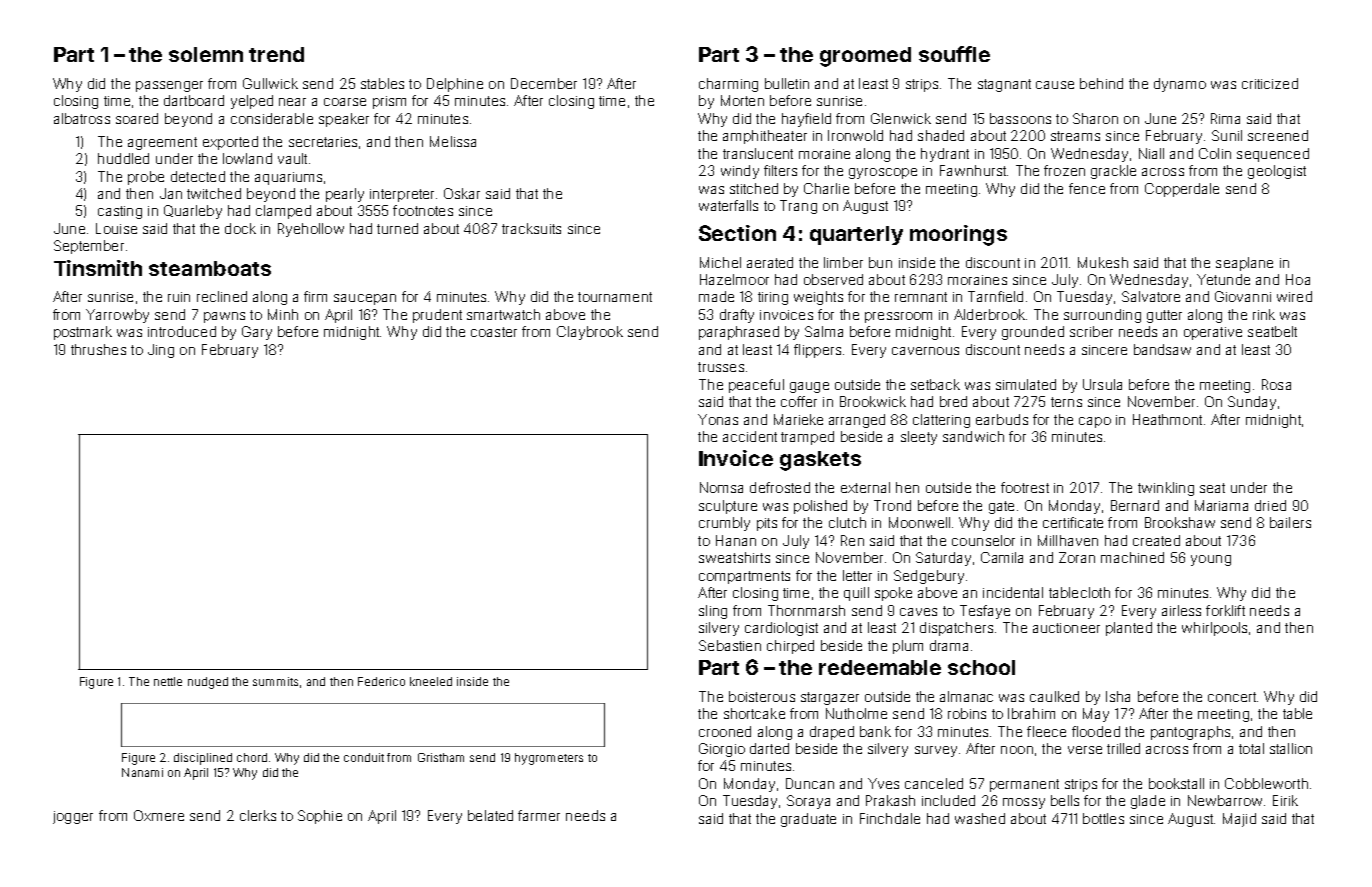 The height and width of the screenshot is (887, 1372). What do you see at coordinates (365, 299) in the screenshot?
I see `saucepan` at bounding box center [365, 299].
